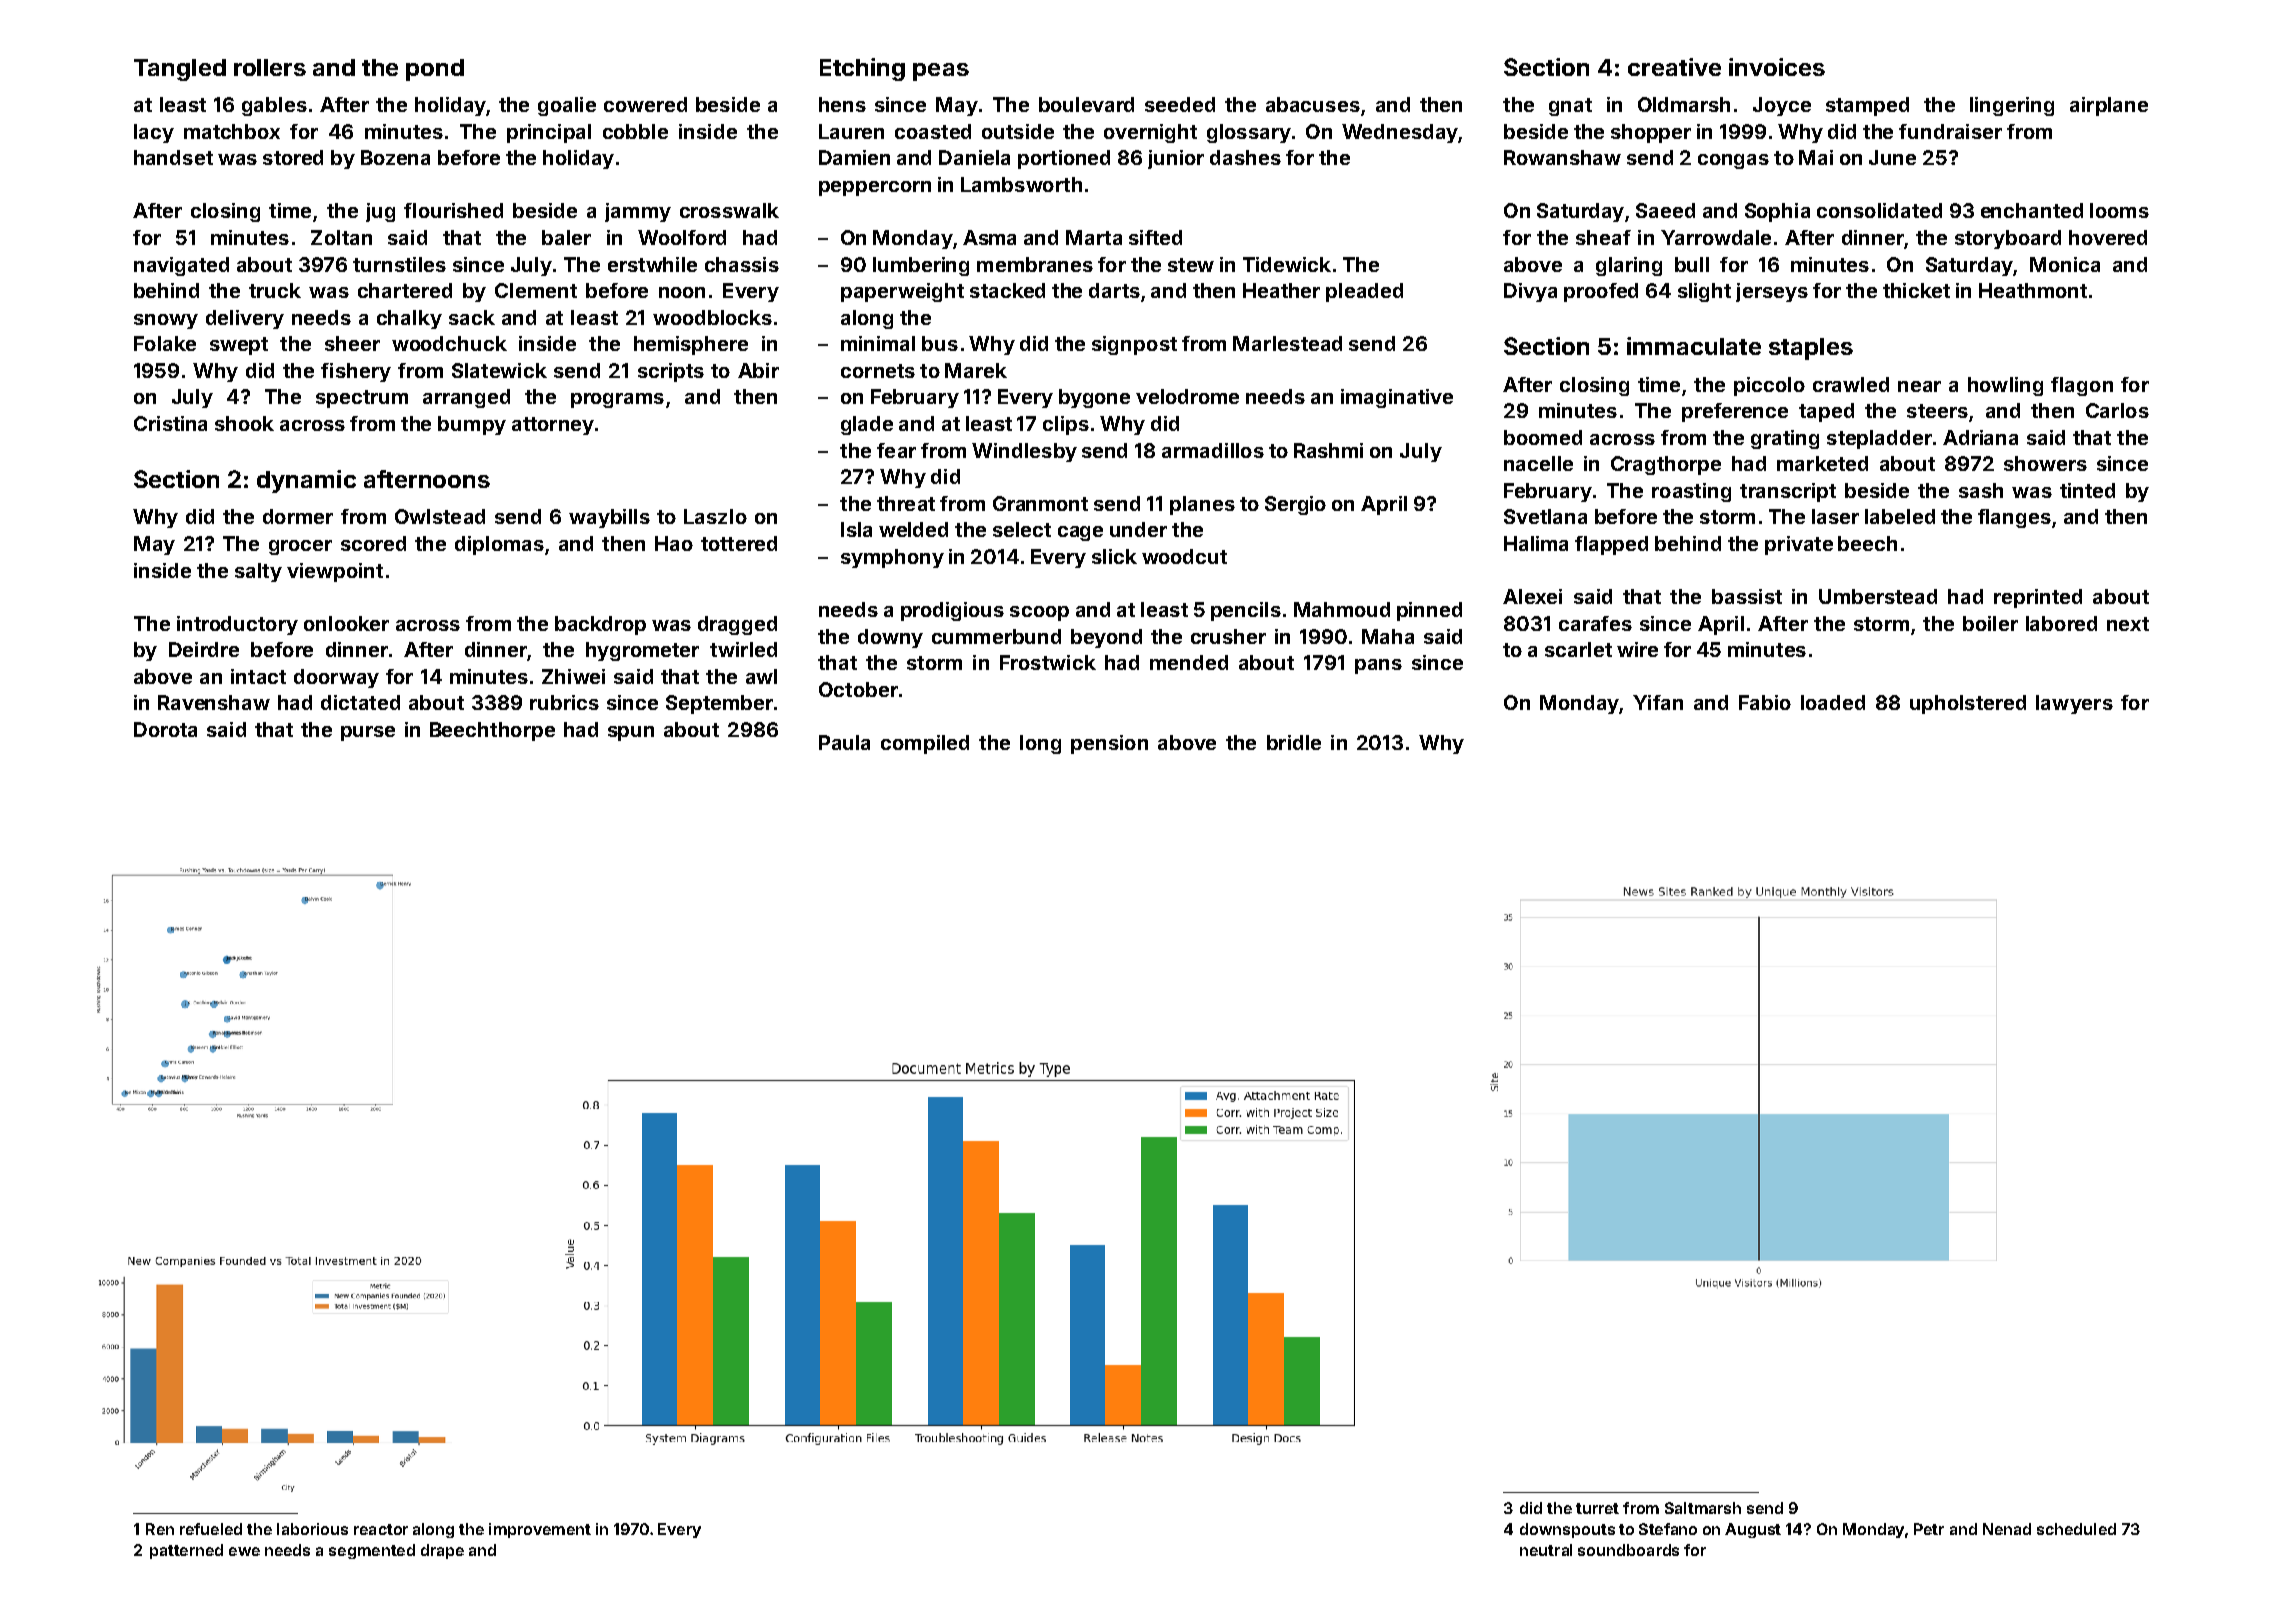 This screenshot has width=2282, height=1614. I want to click on Cristina, so click(170, 423).
